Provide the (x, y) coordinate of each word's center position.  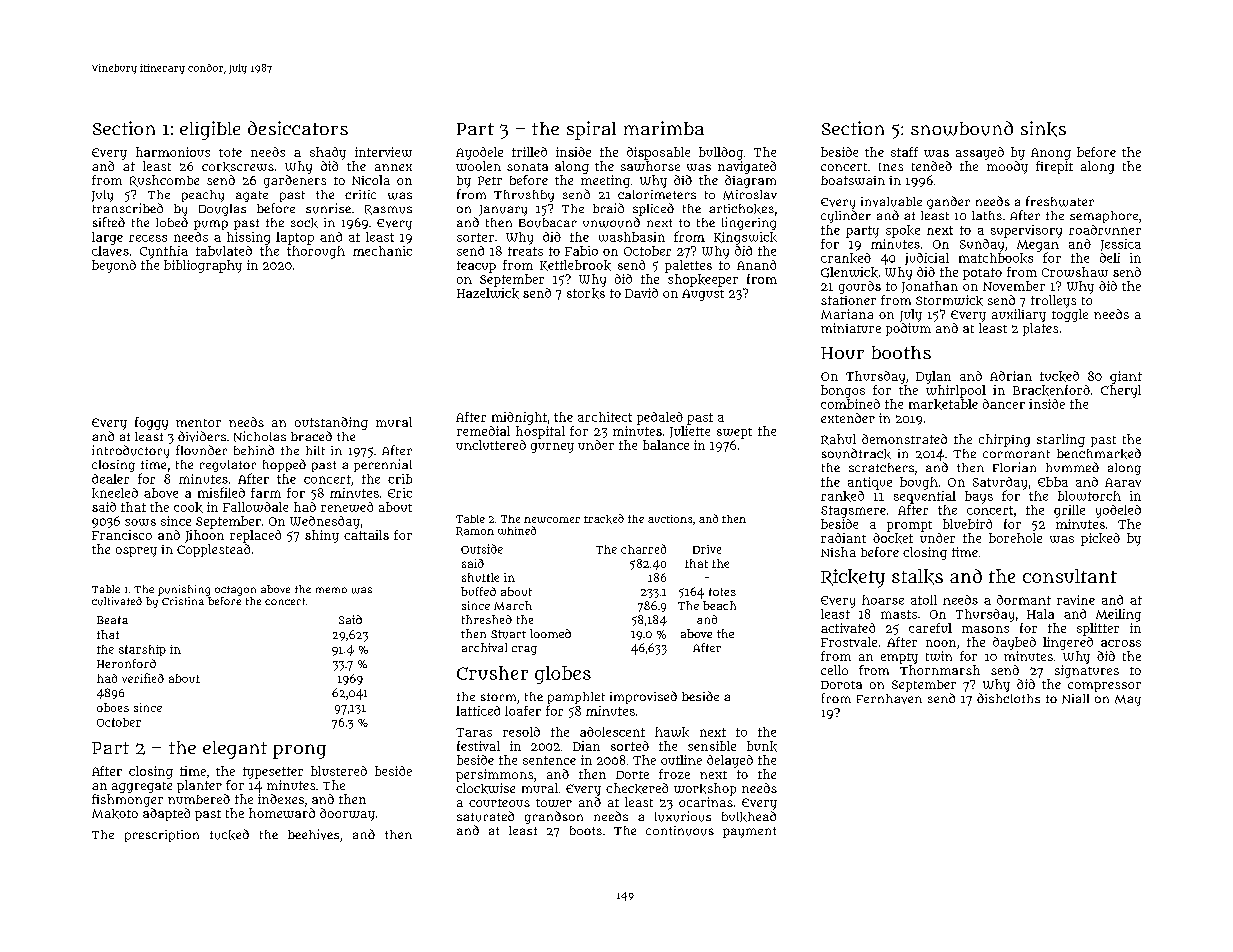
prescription (162, 836)
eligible (210, 130)
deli (1110, 258)
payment (749, 832)
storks (586, 293)
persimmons (494, 775)
